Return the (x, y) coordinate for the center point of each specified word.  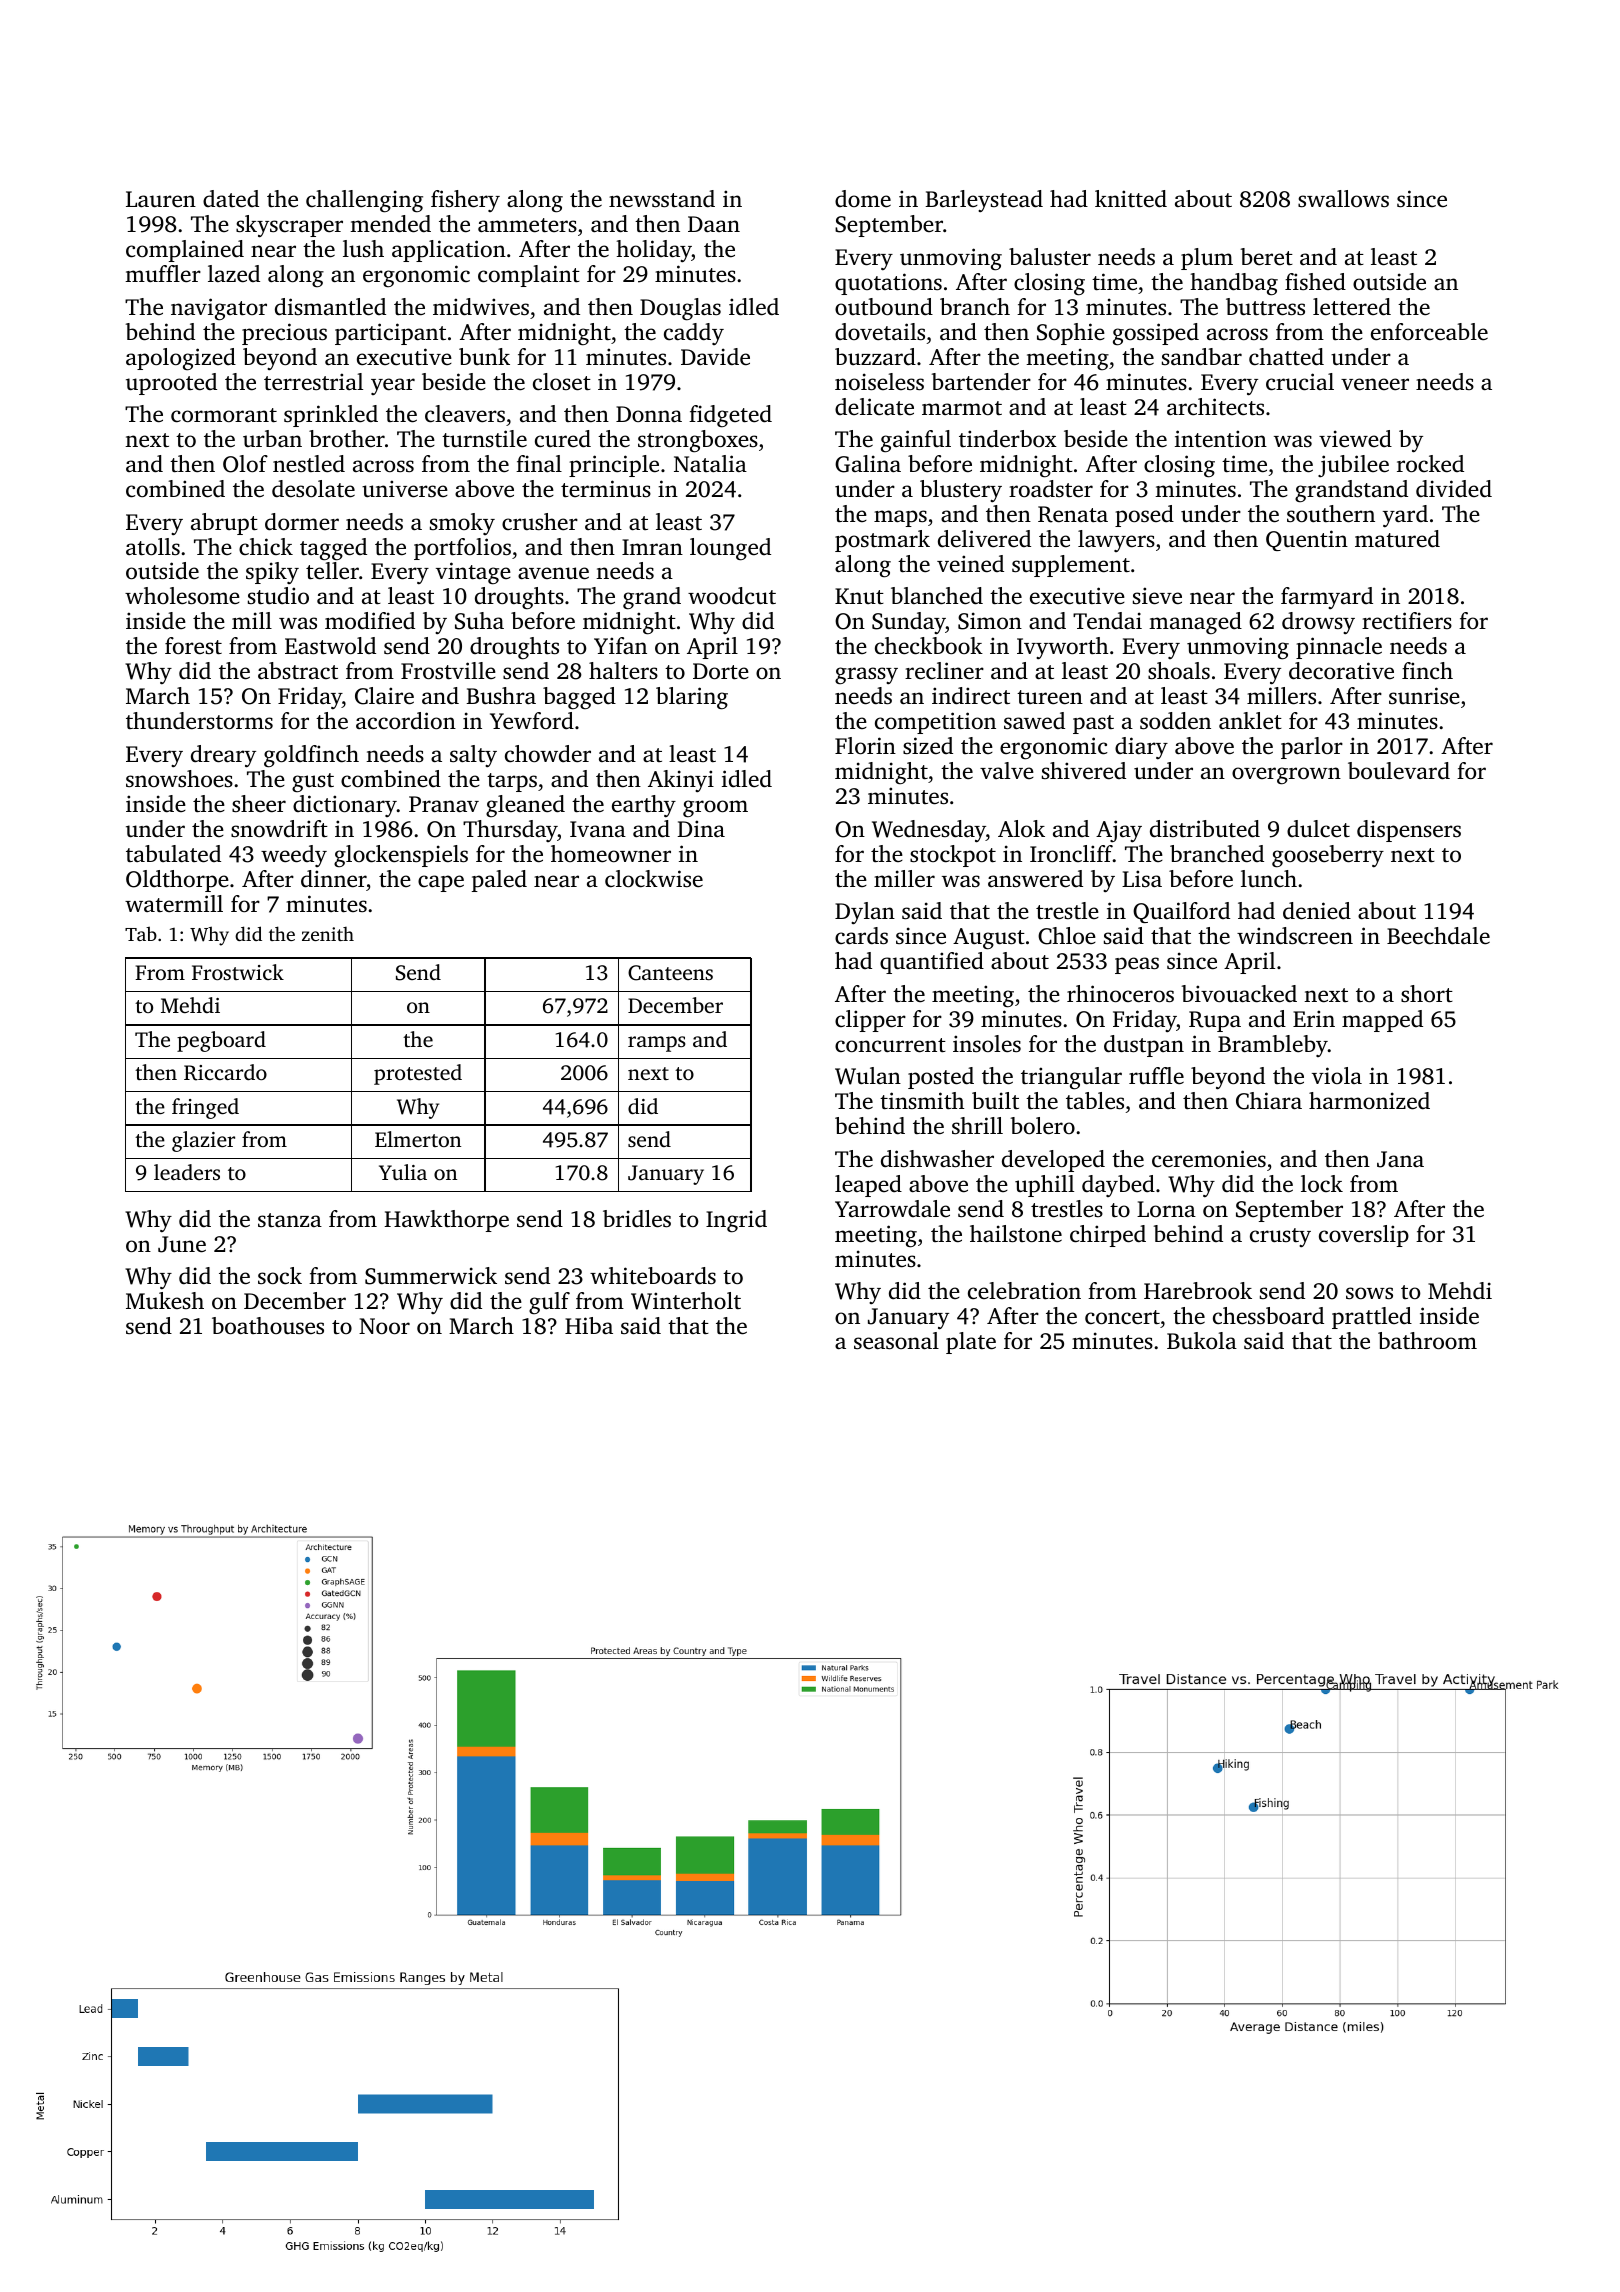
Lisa (1142, 878)
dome (863, 199)
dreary (223, 756)
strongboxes (698, 441)
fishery (465, 201)
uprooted (171, 384)
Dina (701, 828)
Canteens (670, 973)
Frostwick (238, 972)
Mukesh (165, 1300)
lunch (1269, 879)
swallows (1343, 199)
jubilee (1353, 466)
